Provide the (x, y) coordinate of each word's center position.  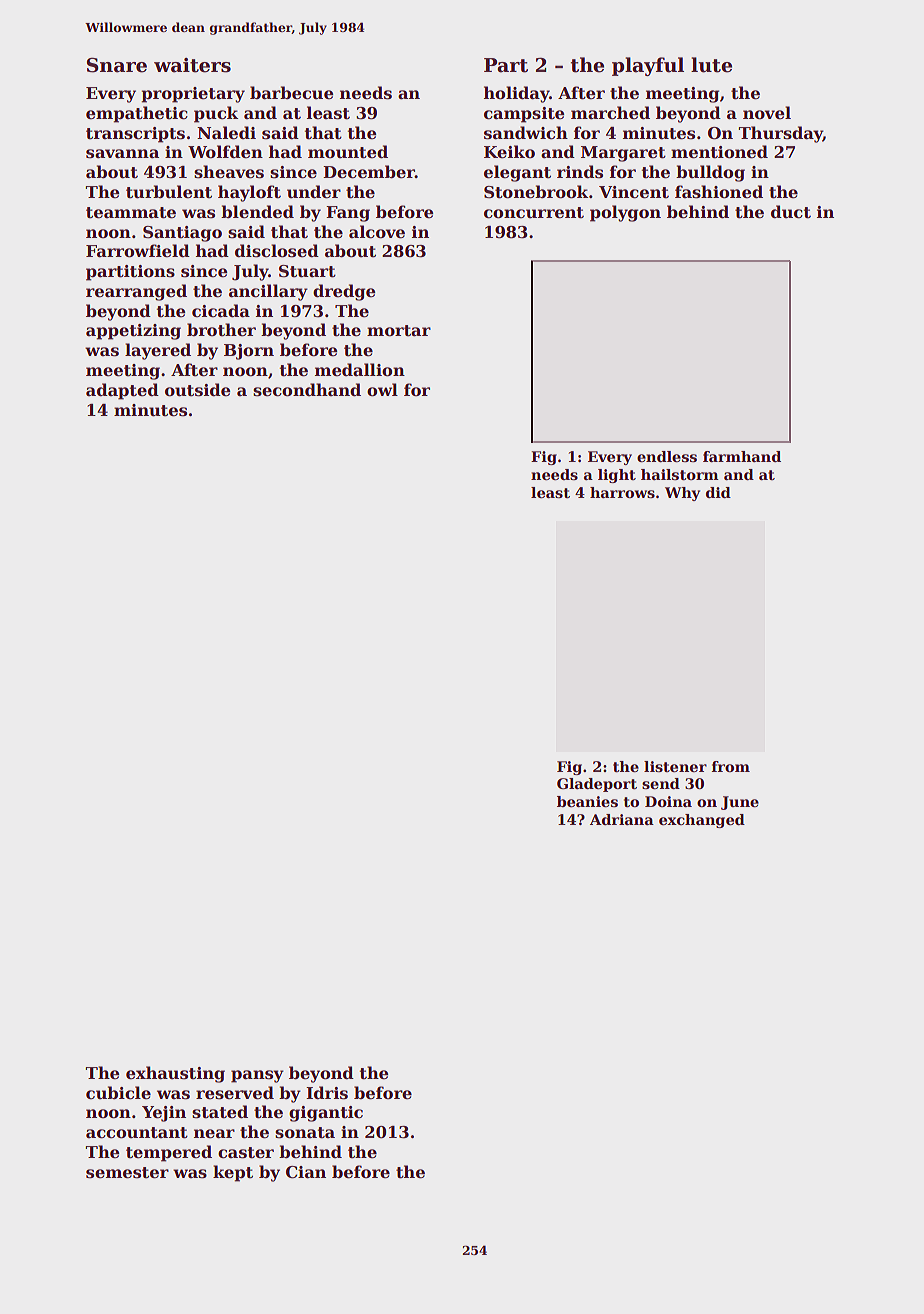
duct (791, 212)
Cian (306, 1172)
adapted (122, 391)
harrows (622, 492)
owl (382, 390)
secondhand (307, 390)
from (730, 766)
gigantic (326, 1114)
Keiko (509, 152)
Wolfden (225, 152)
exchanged (702, 821)
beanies (587, 801)
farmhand (742, 456)
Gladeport (597, 785)
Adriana (622, 819)
